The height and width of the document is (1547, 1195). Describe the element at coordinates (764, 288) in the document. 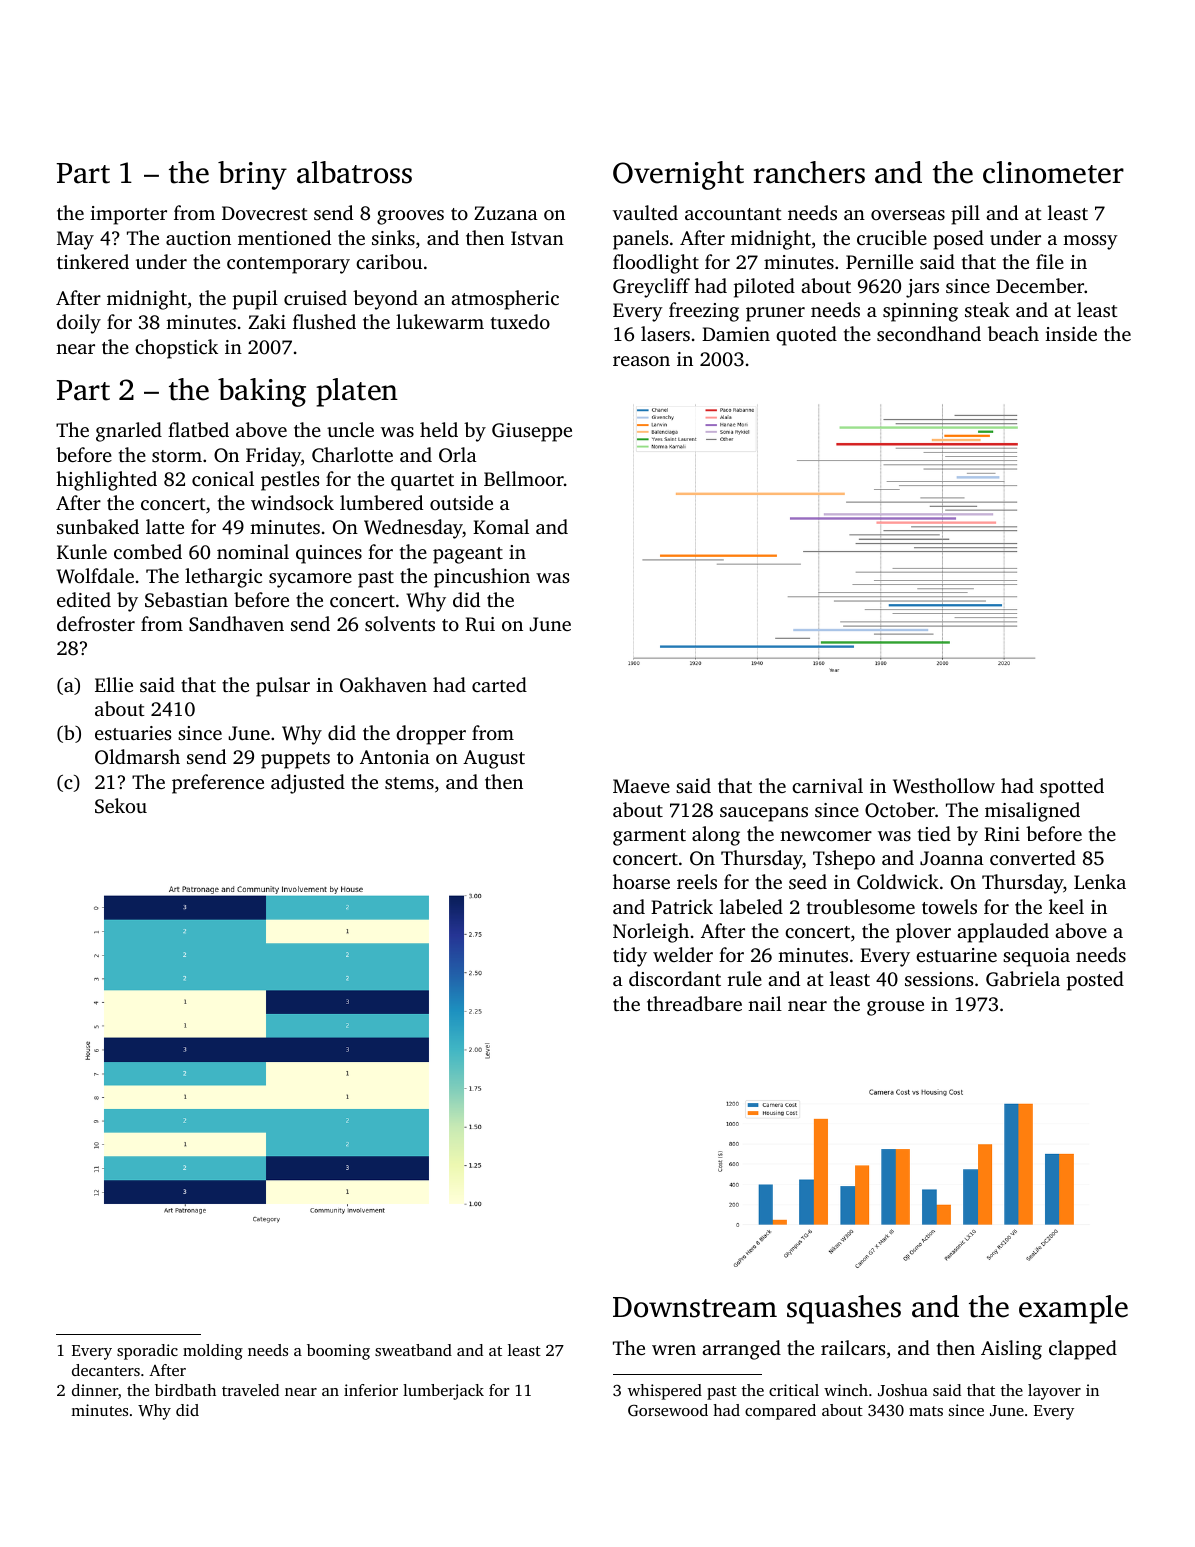

I see `piloted` at that location.
